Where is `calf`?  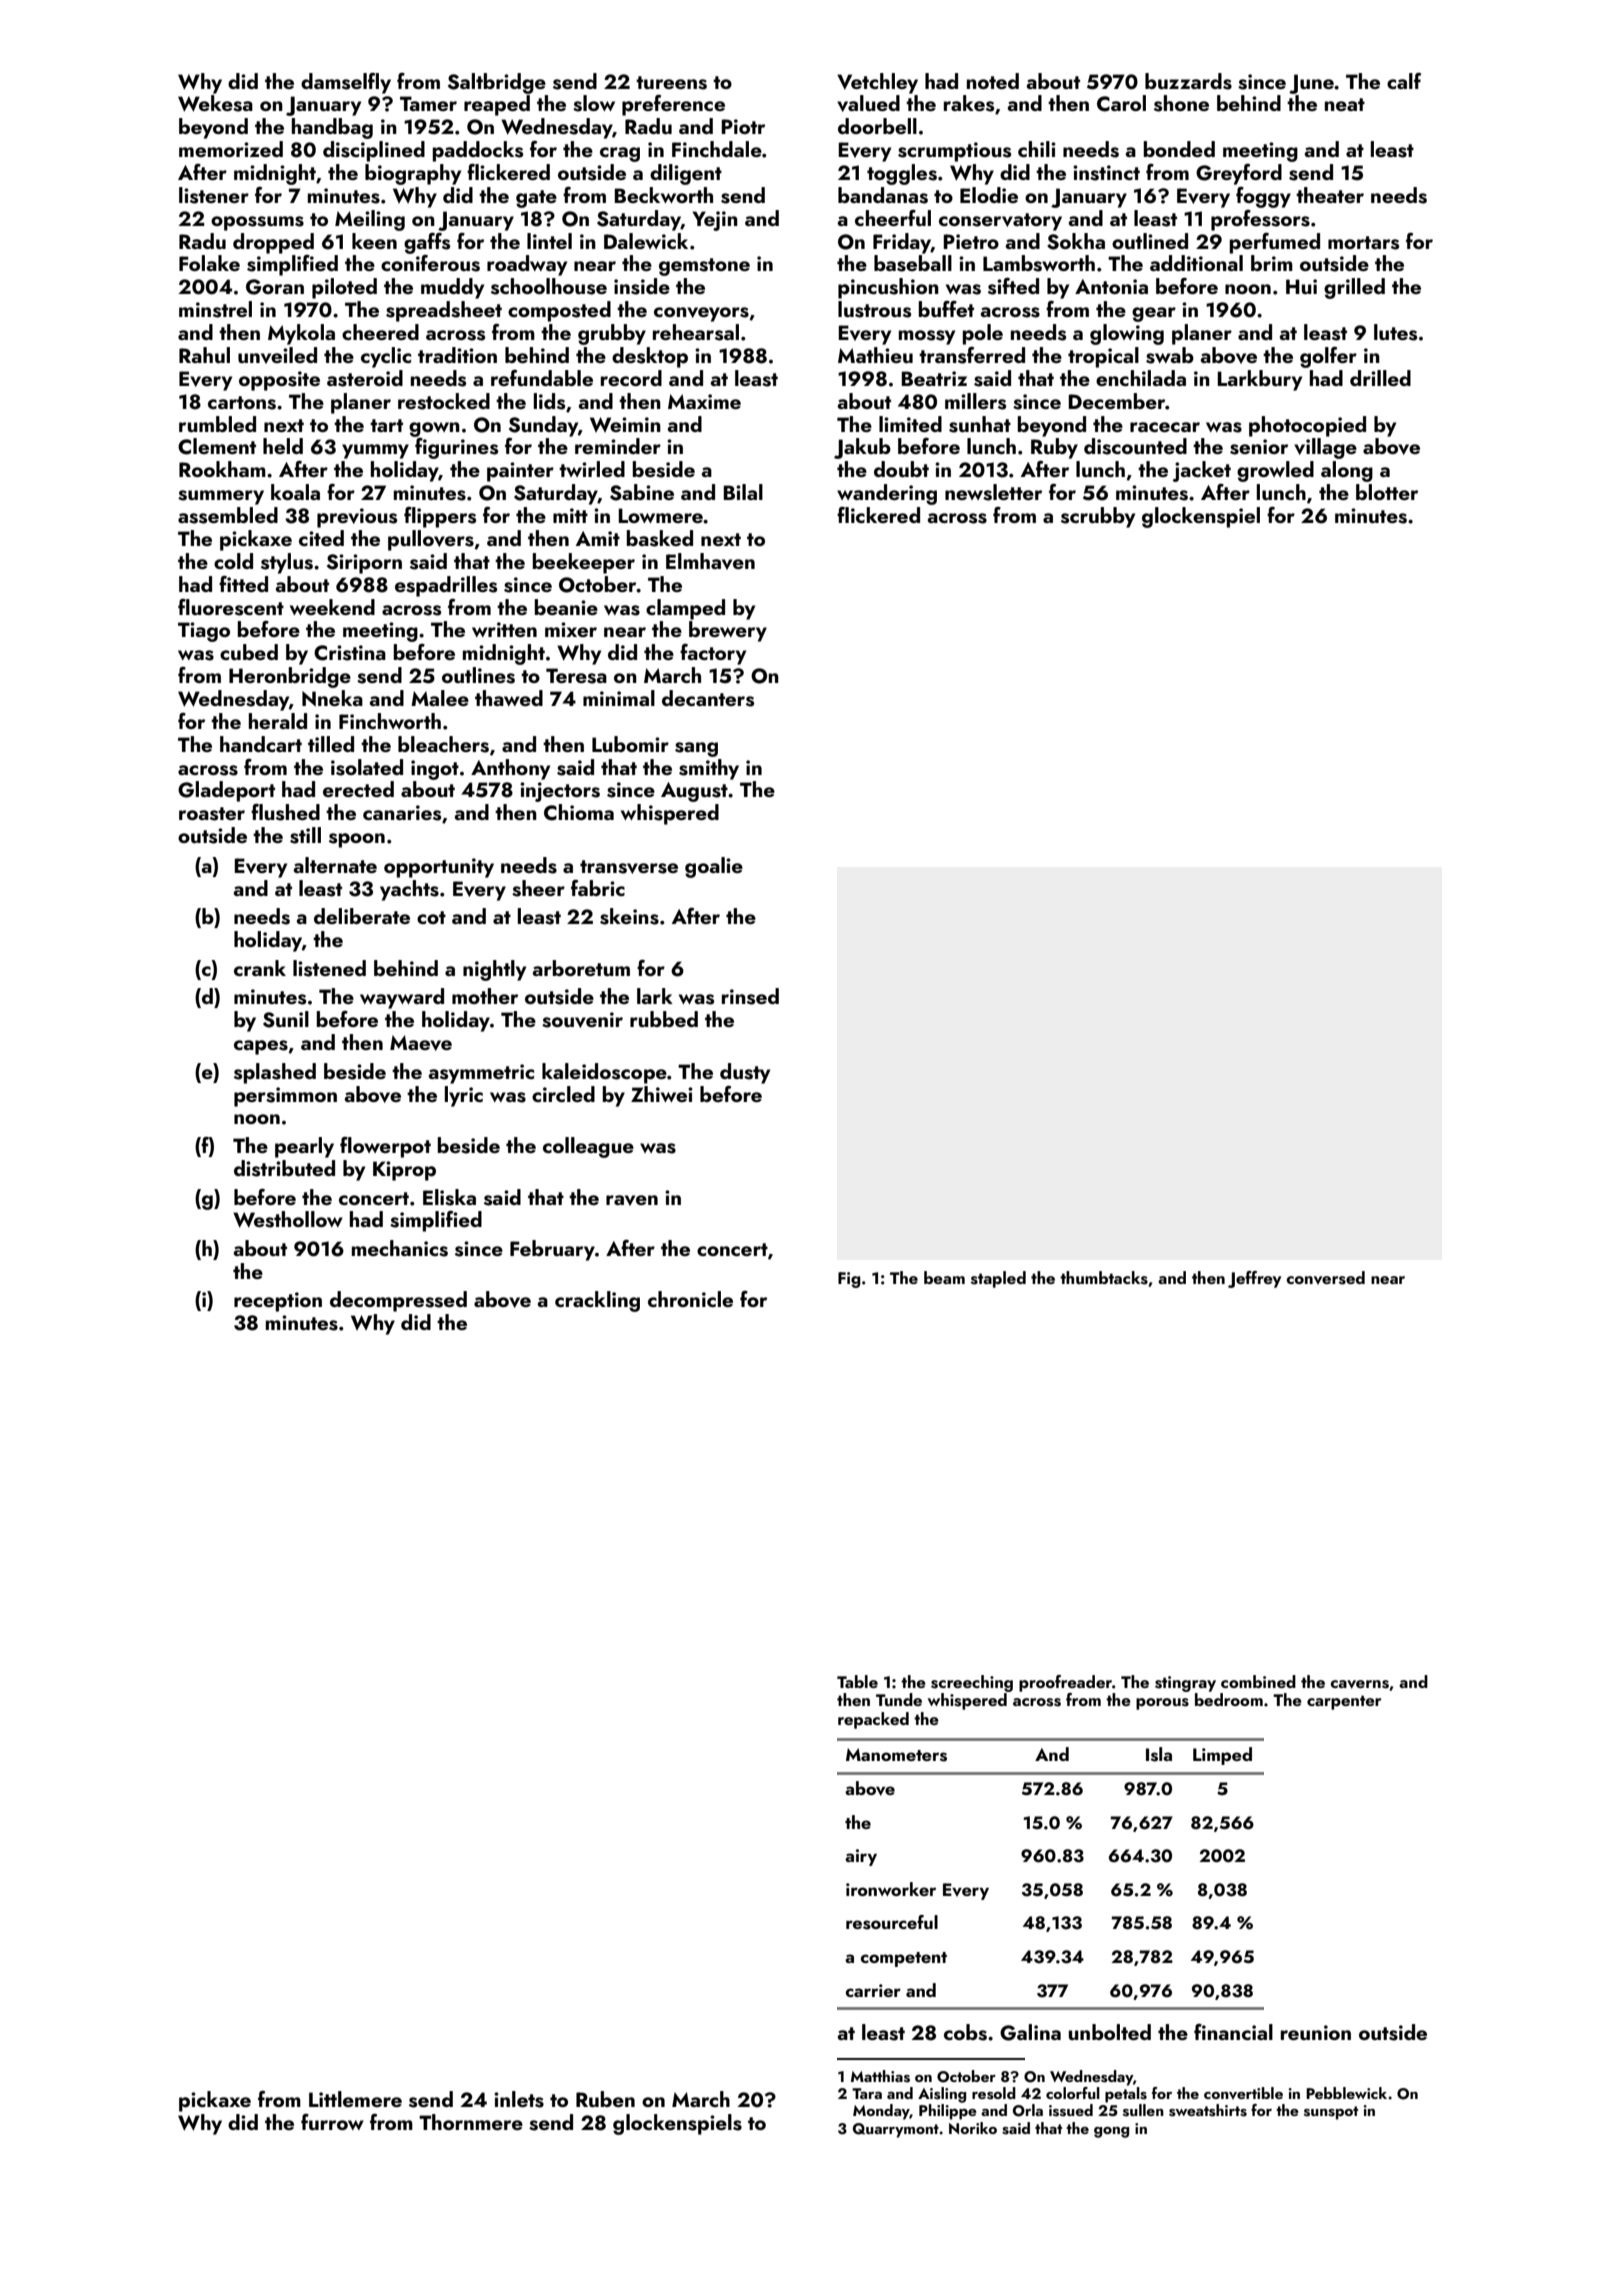 calf is located at coordinates (1404, 81).
